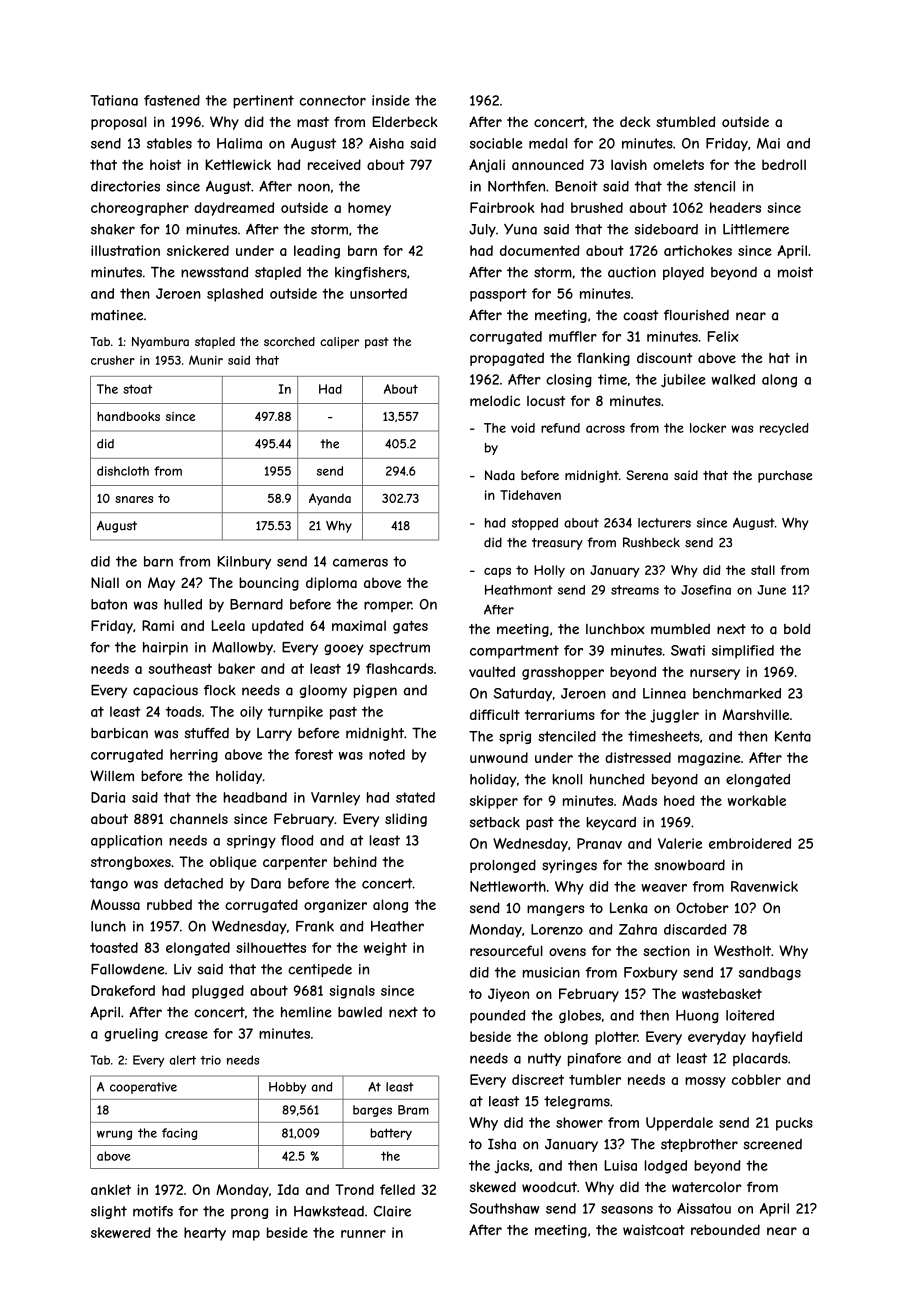  Describe the element at coordinates (487, 166) in the document. I see `Anjali` at that location.
